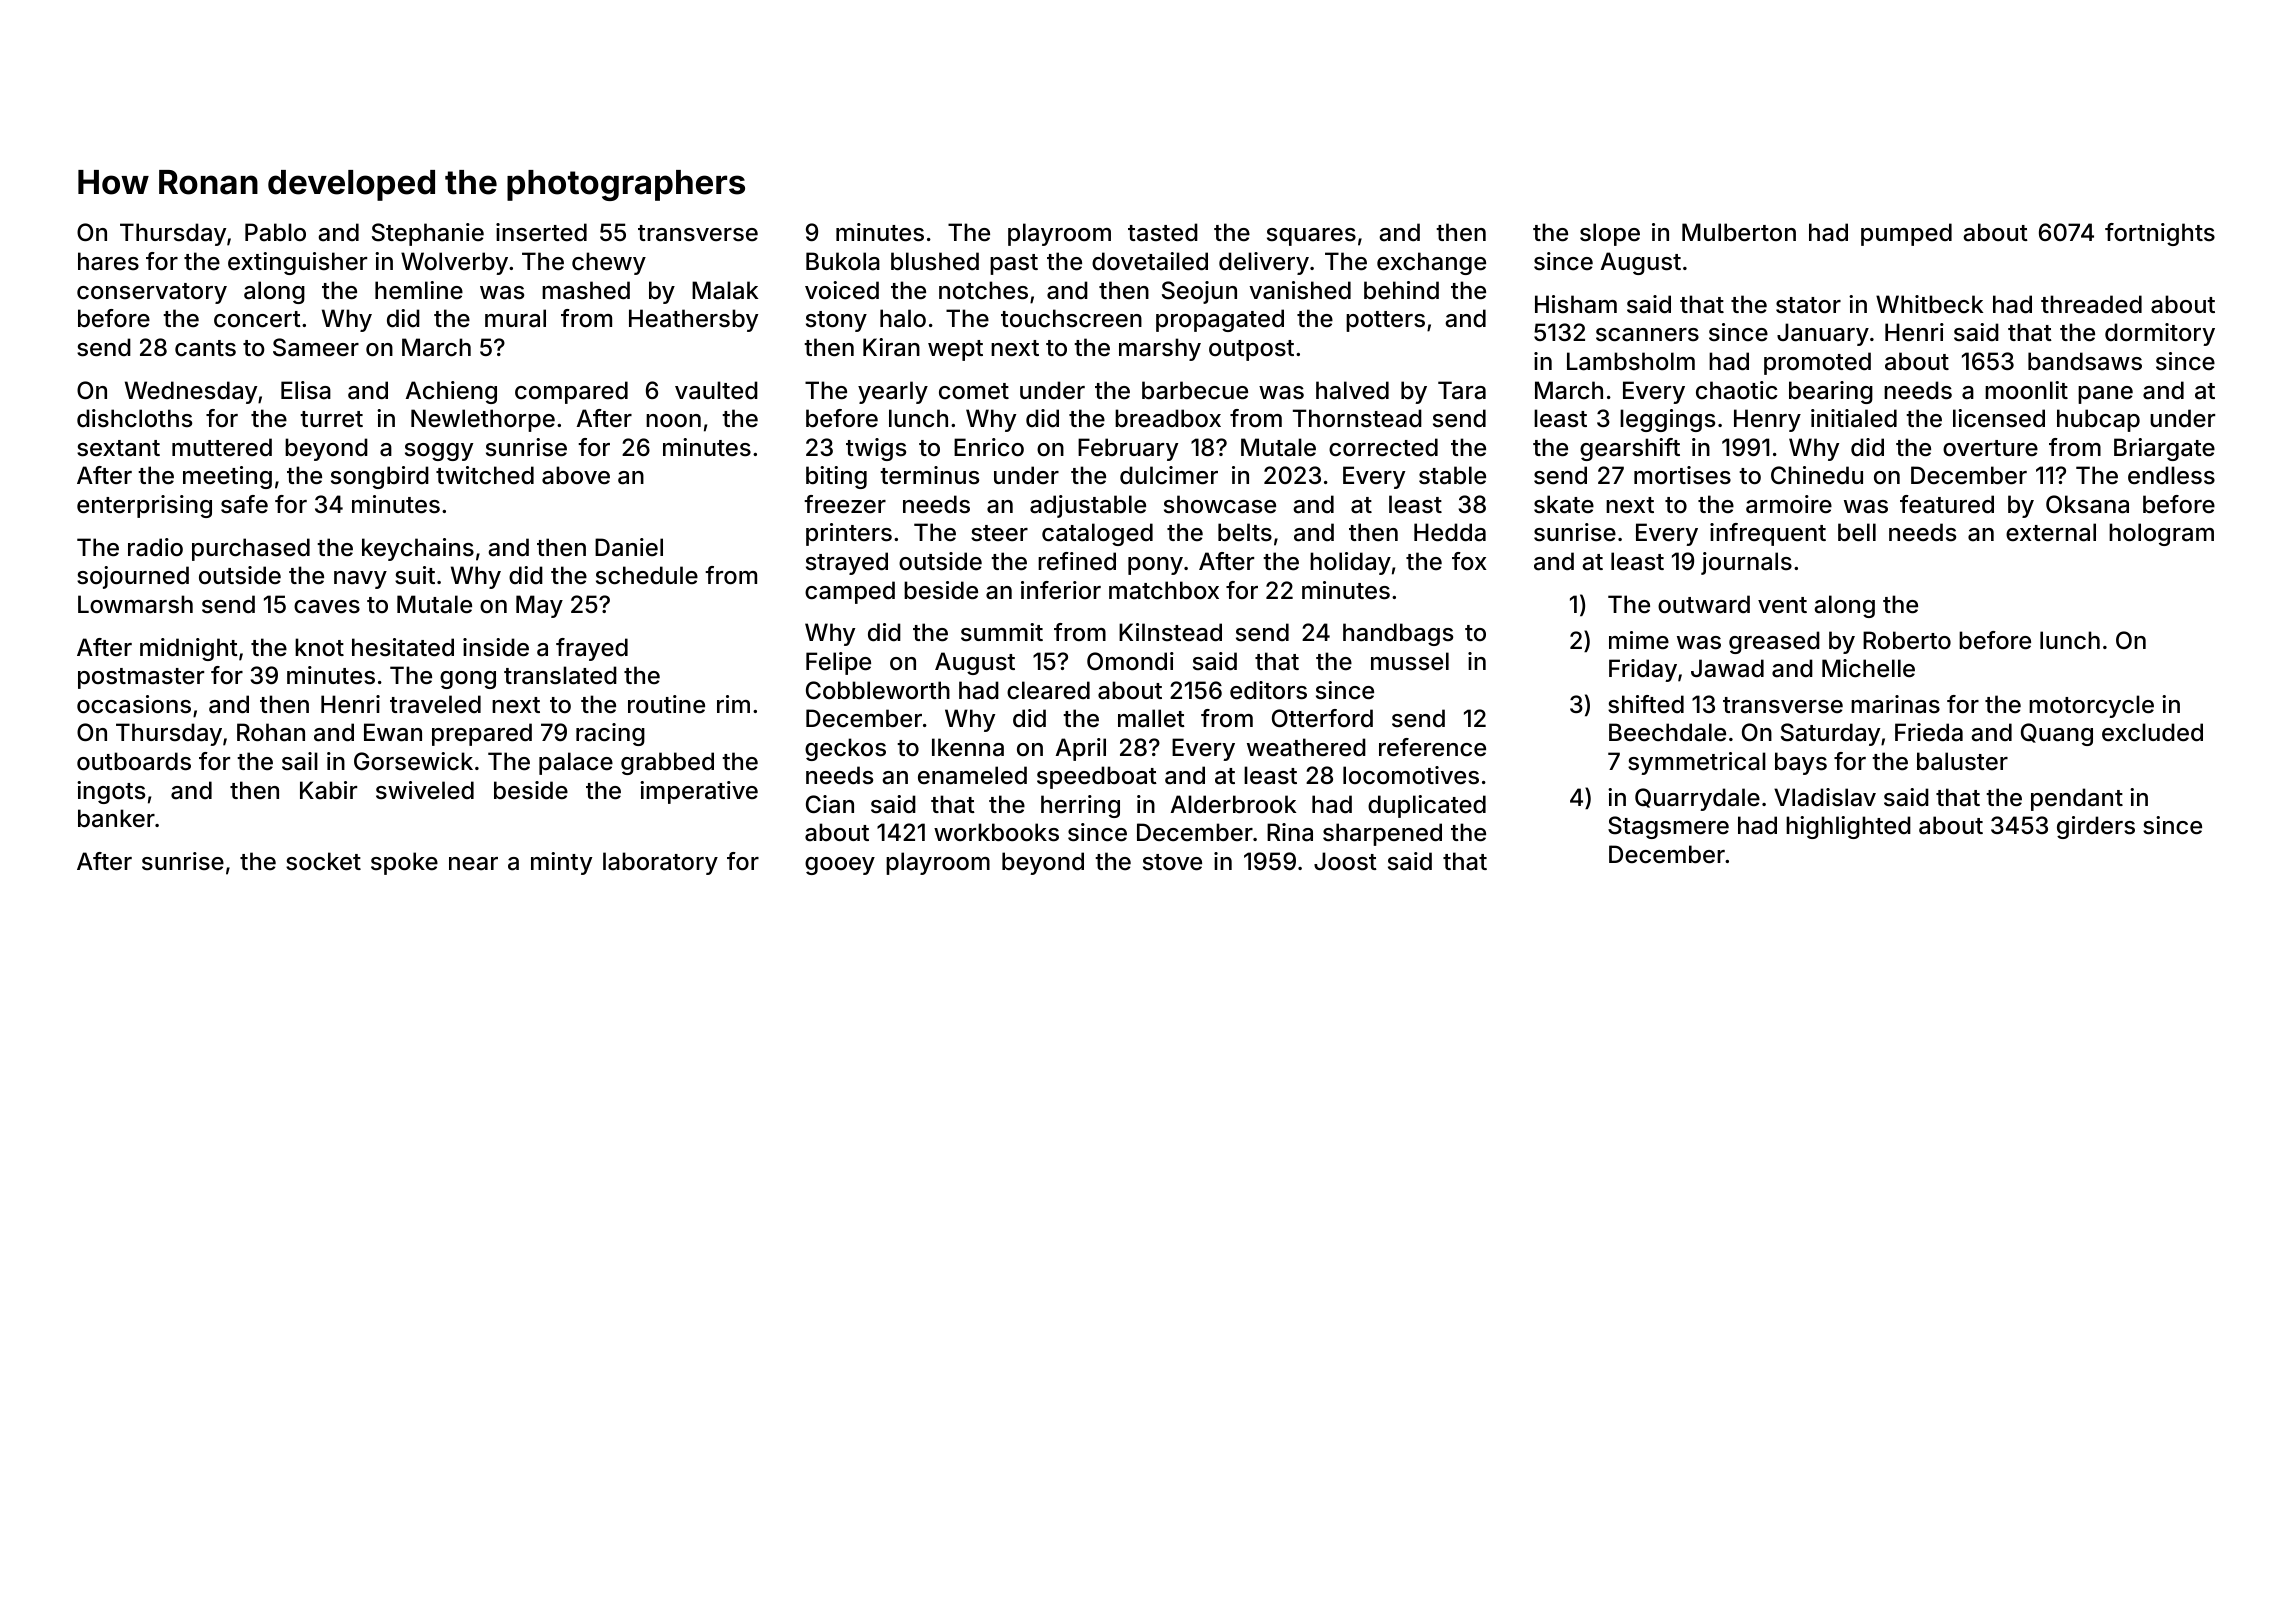 The height and width of the image is (1620, 2292). What do you see at coordinates (360, 580) in the image?
I see `navy` at bounding box center [360, 580].
